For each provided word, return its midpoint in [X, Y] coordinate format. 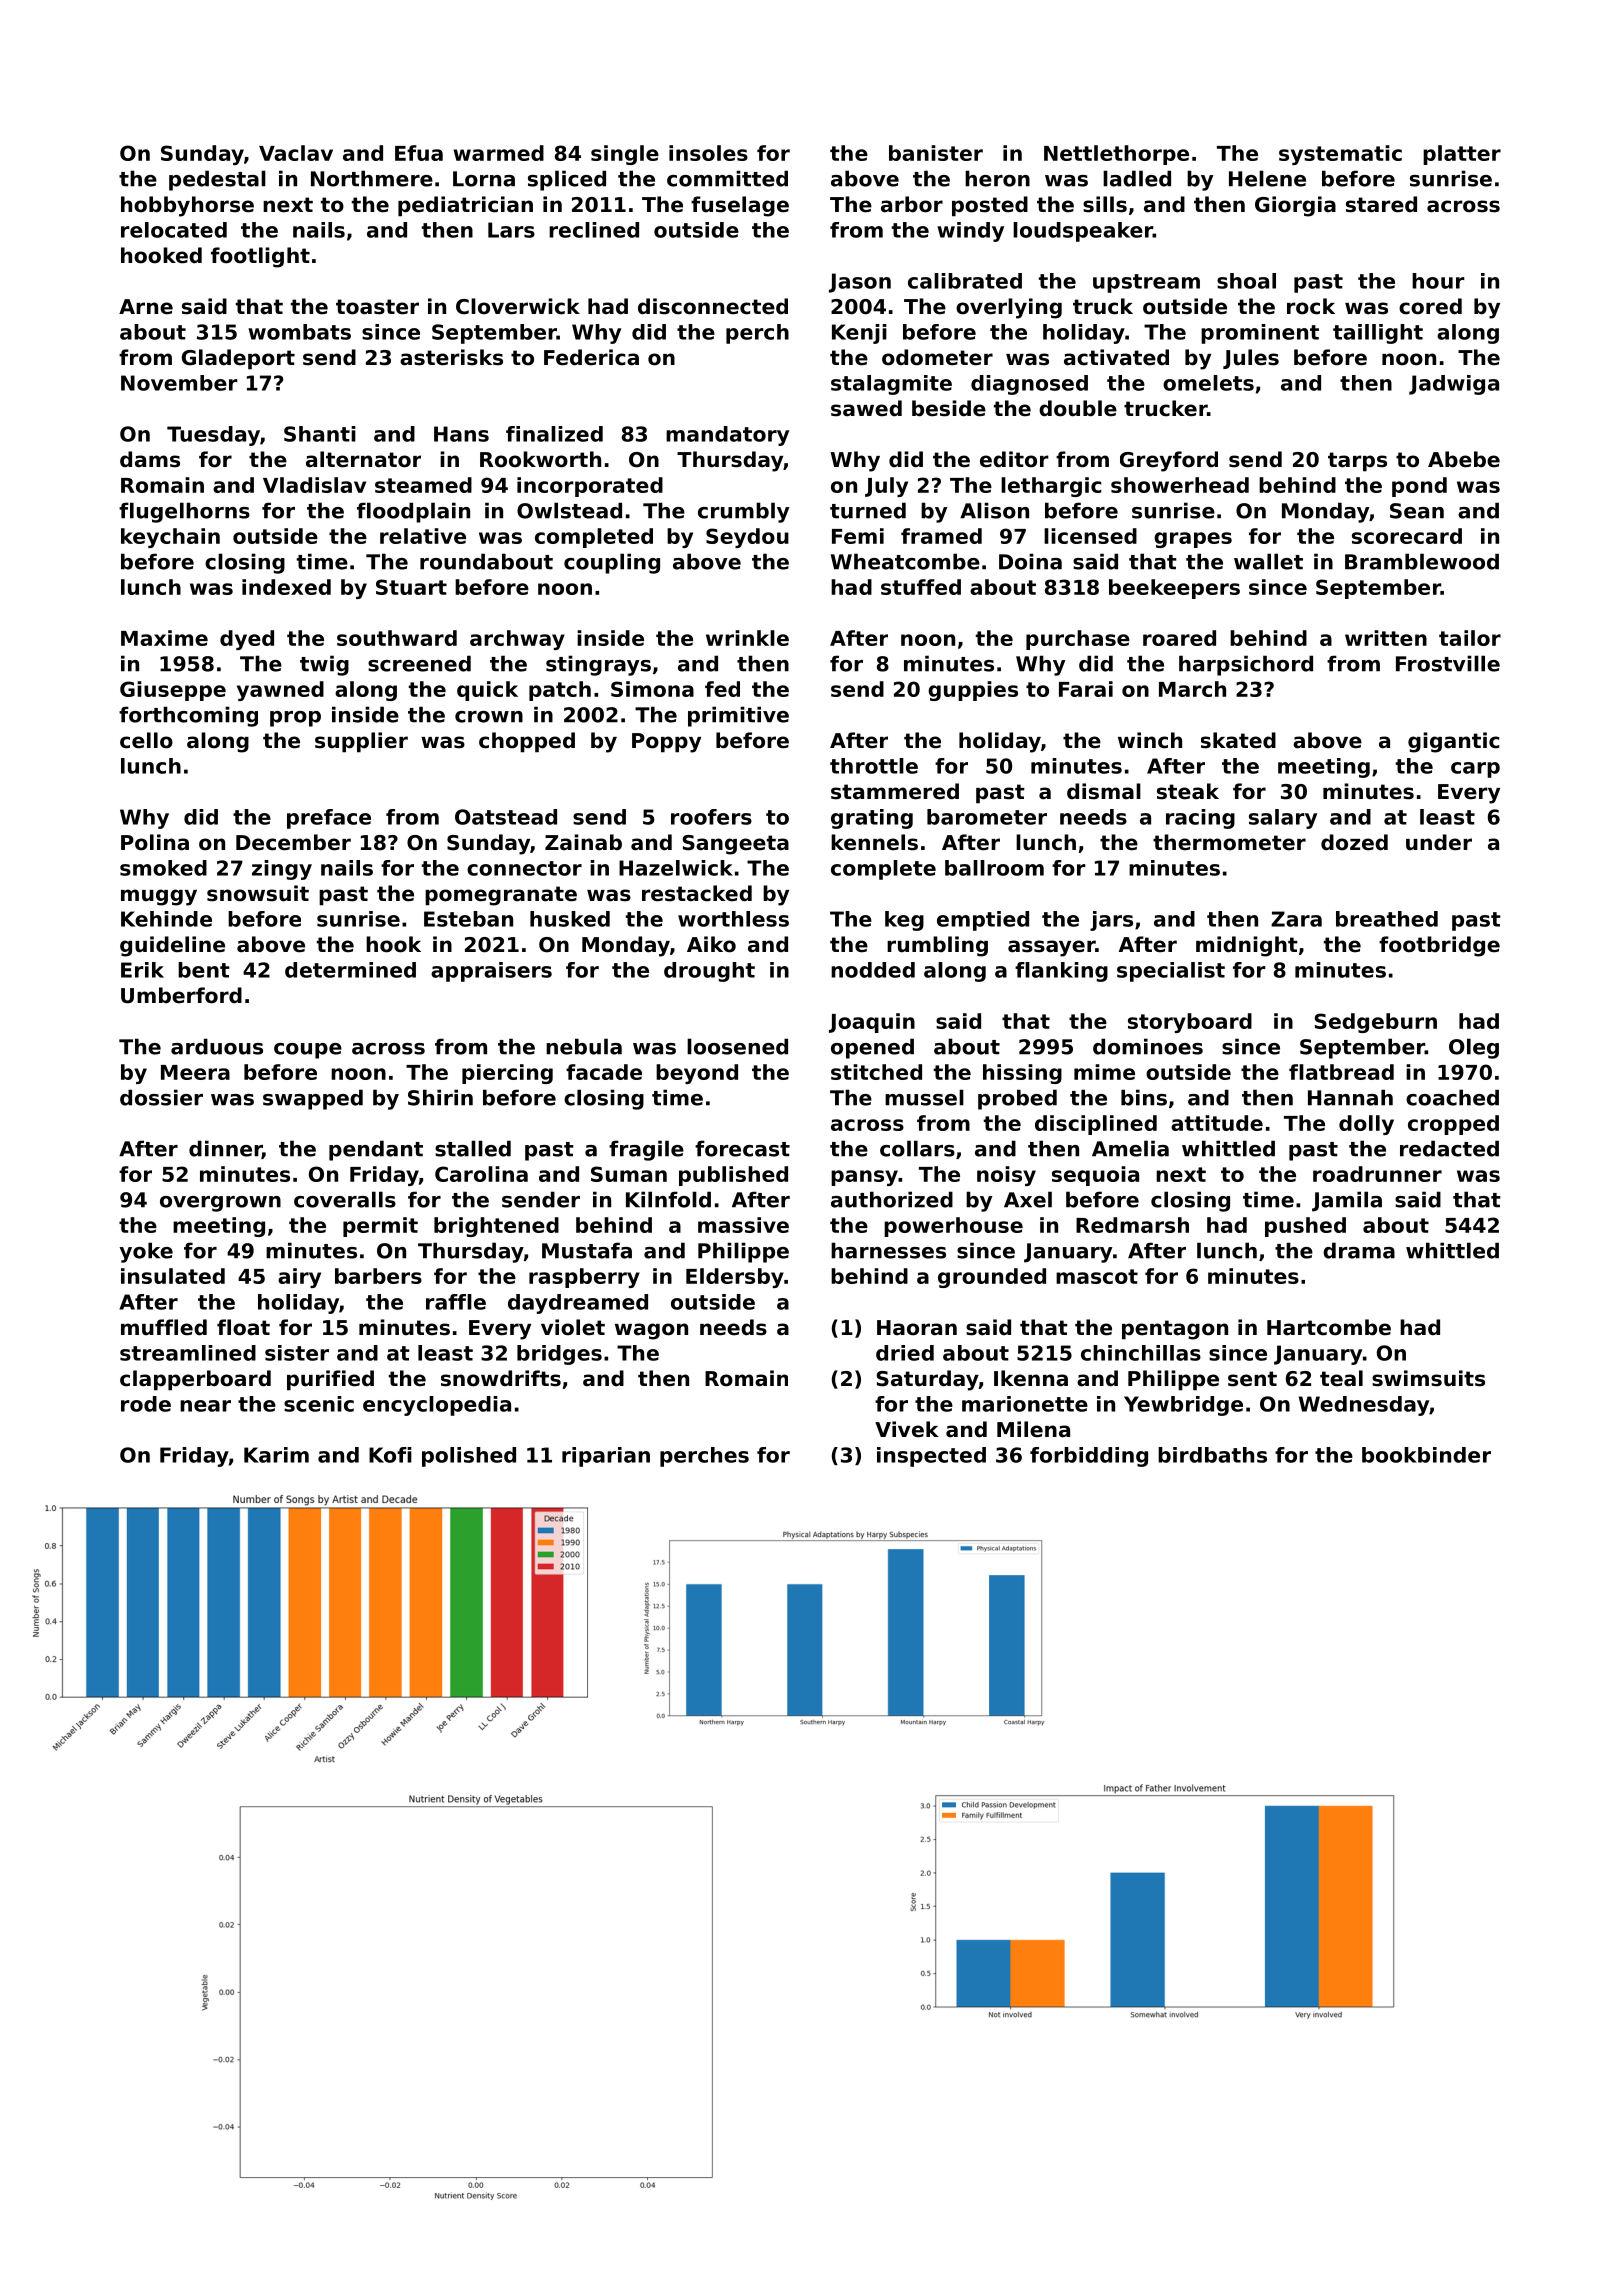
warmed [498, 153]
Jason [860, 283]
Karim [276, 1455]
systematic [1340, 155]
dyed [247, 640]
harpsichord [1246, 665]
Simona [652, 689]
